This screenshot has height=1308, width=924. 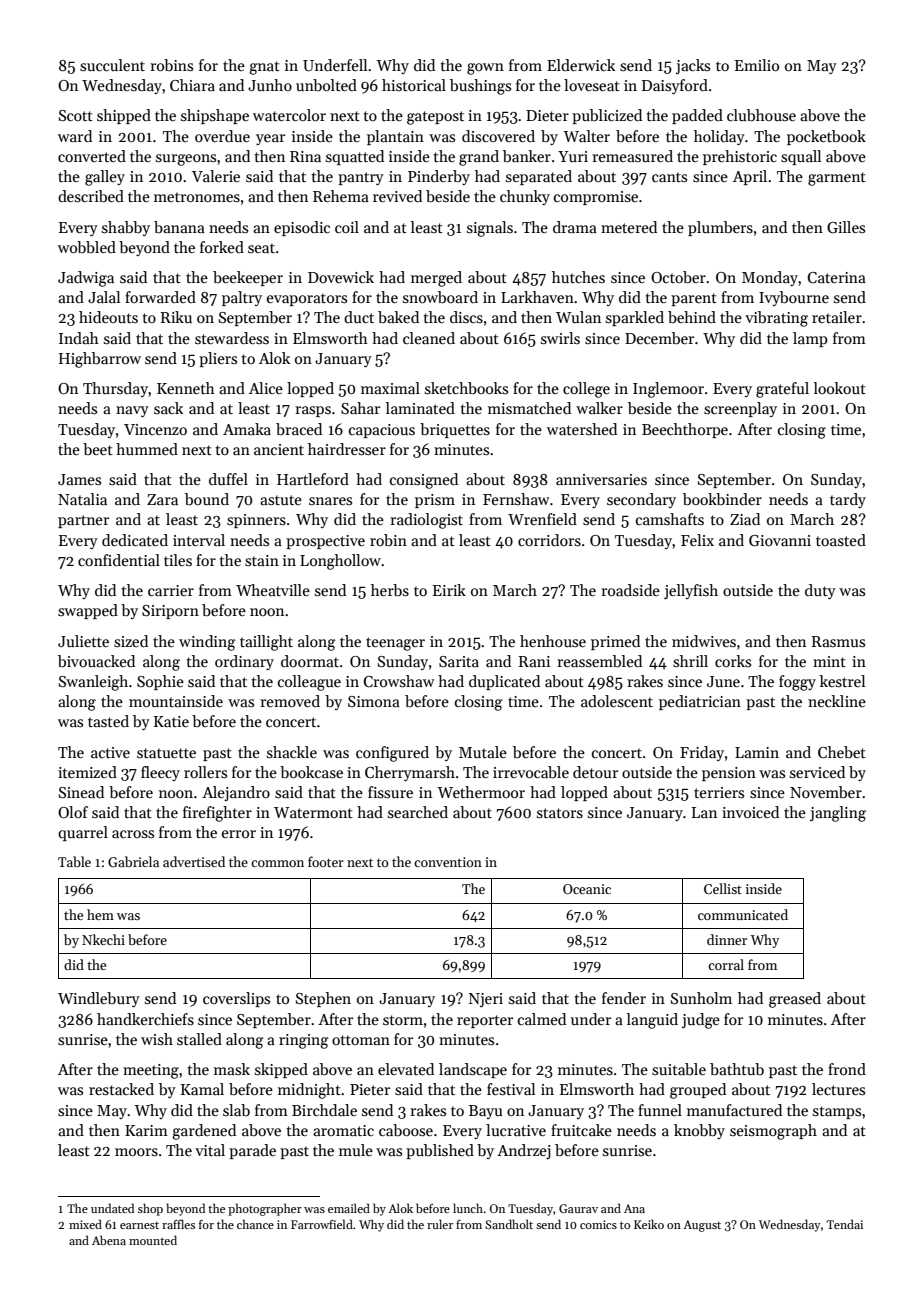 What do you see at coordinates (448, 862) in the screenshot?
I see `convention` at bounding box center [448, 862].
